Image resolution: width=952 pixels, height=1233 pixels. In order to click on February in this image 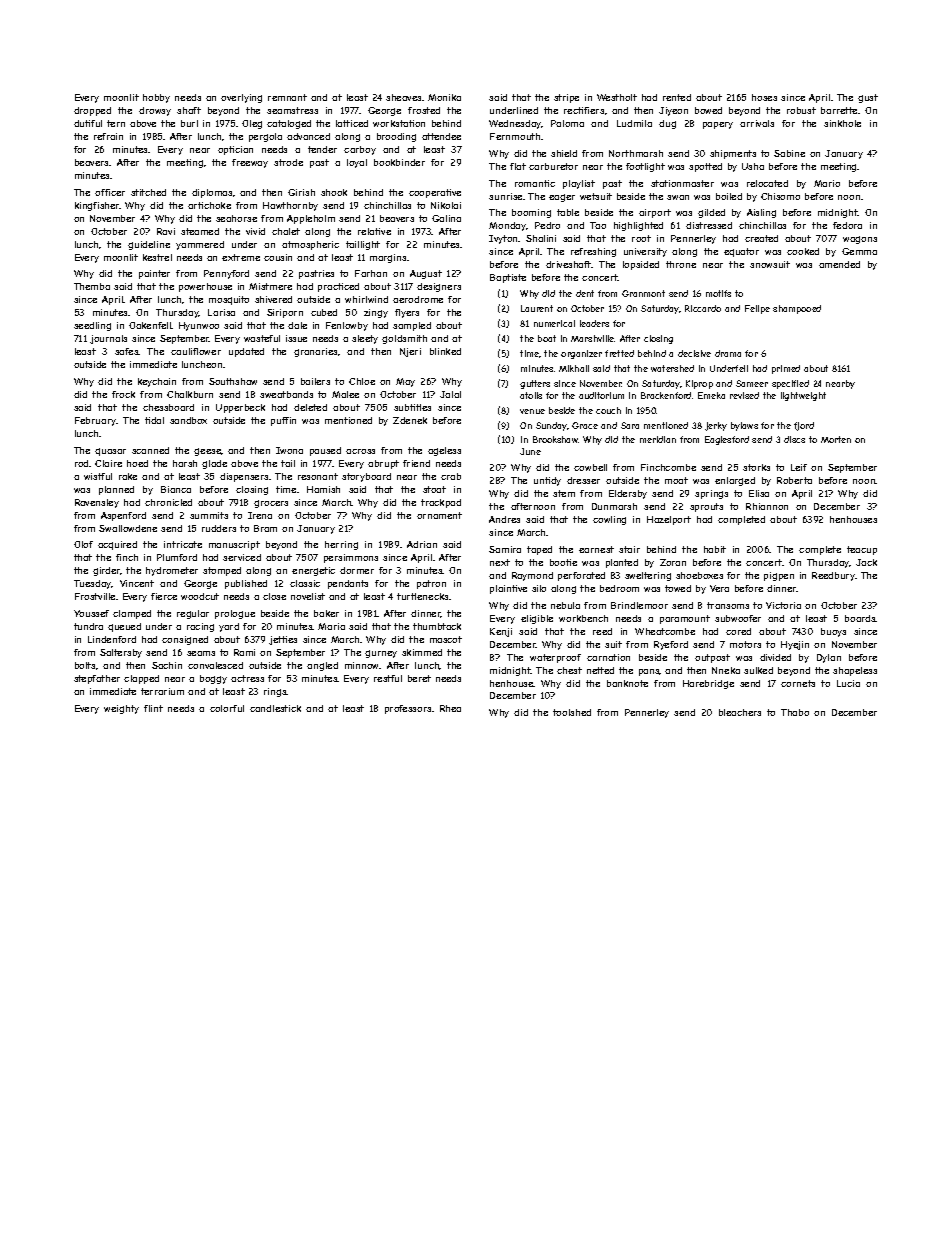, I will do `click(96, 421)`.
